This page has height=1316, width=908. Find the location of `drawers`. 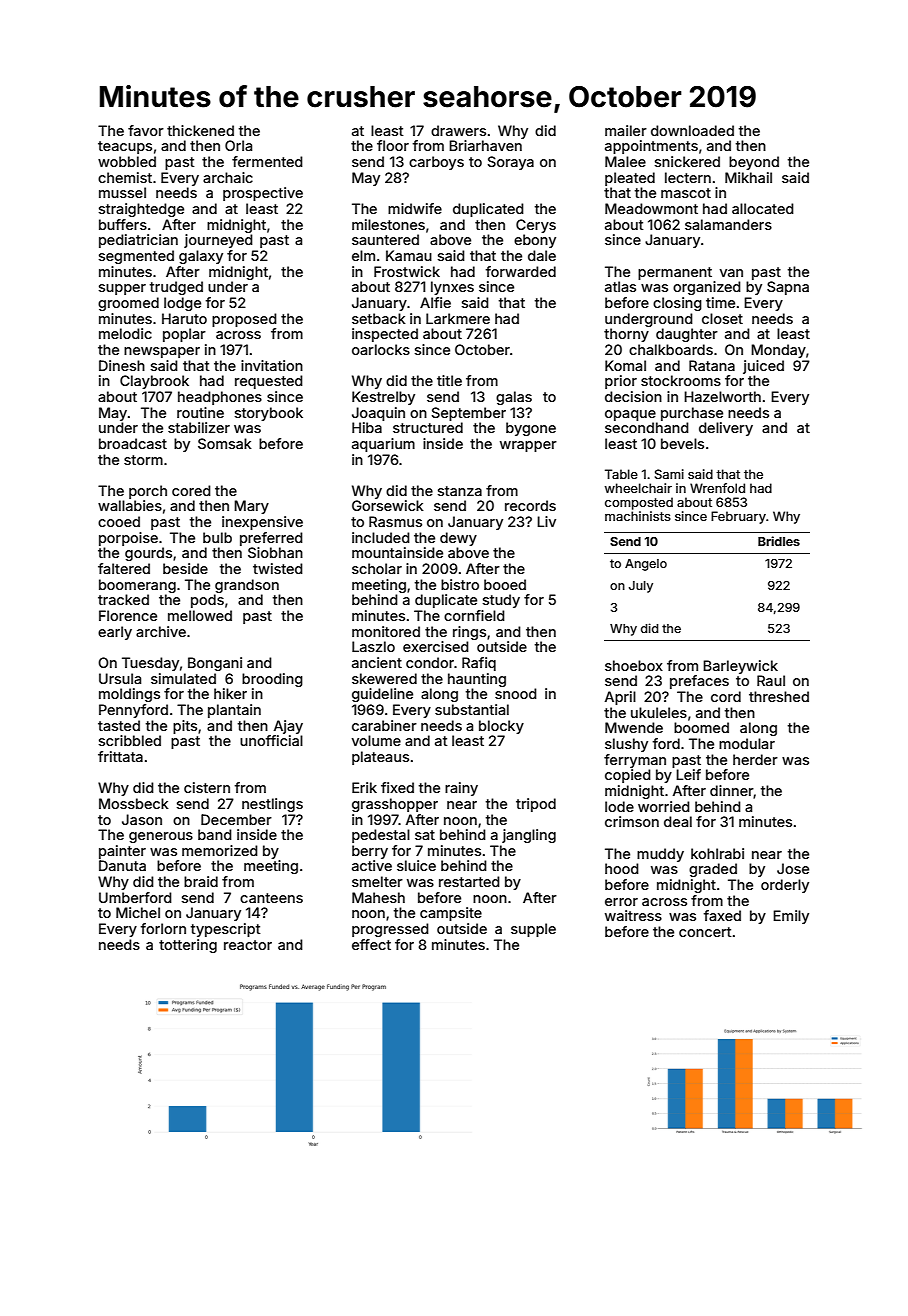

drawers is located at coordinates (458, 130).
